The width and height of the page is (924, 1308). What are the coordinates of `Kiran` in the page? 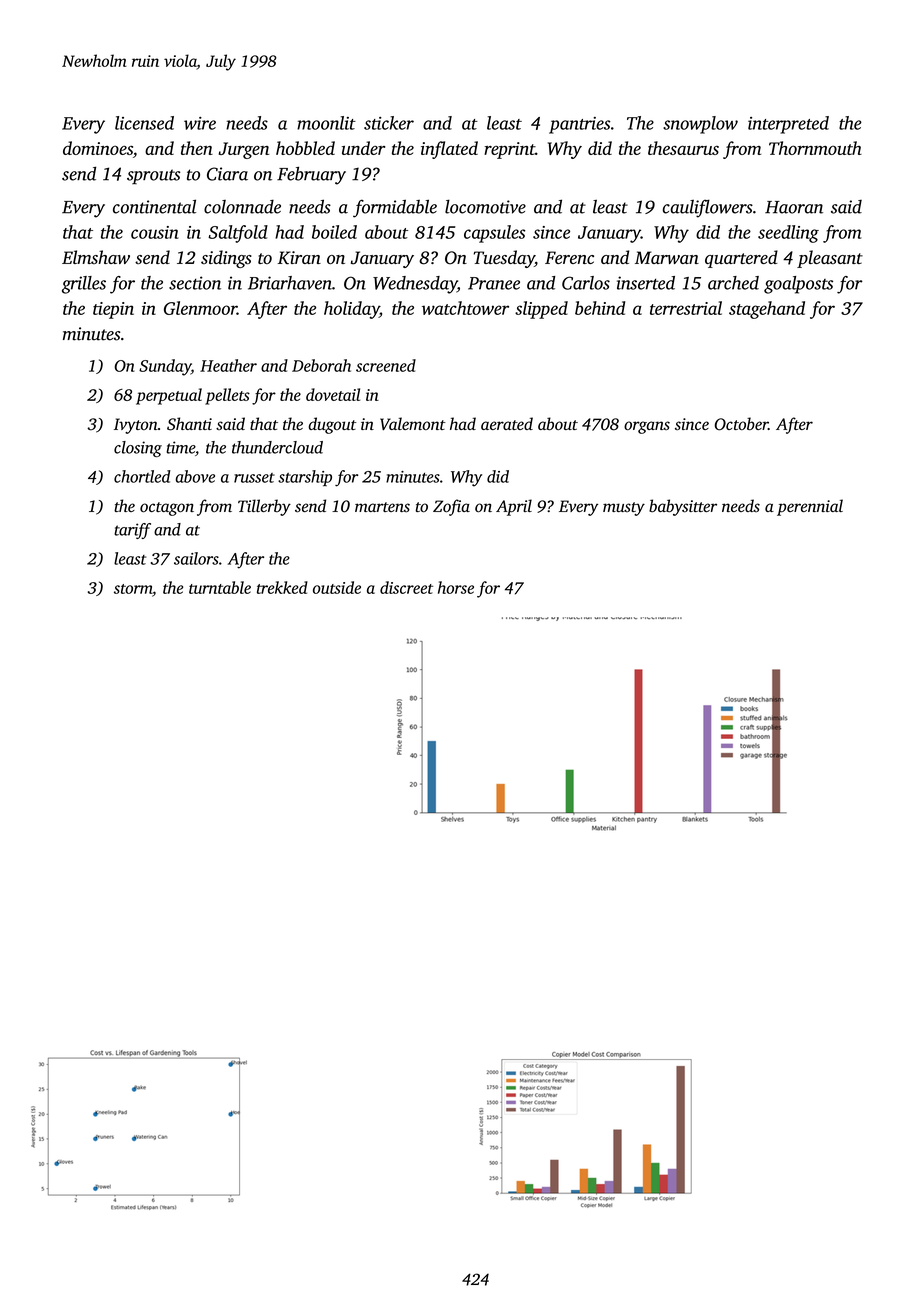 It's located at (299, 258).
